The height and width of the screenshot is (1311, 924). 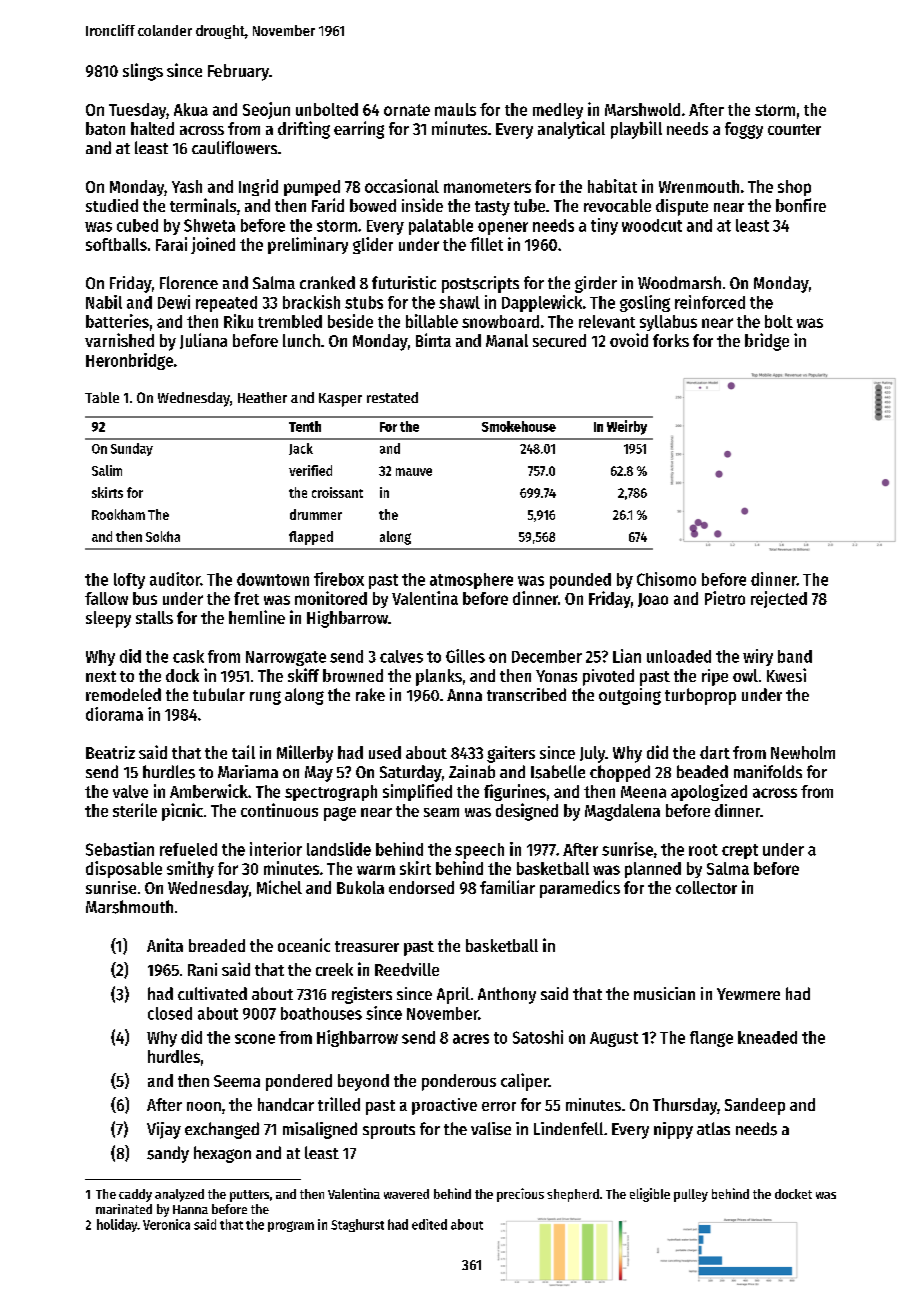 I want to click on disposable, so click(x=124, y=869).
